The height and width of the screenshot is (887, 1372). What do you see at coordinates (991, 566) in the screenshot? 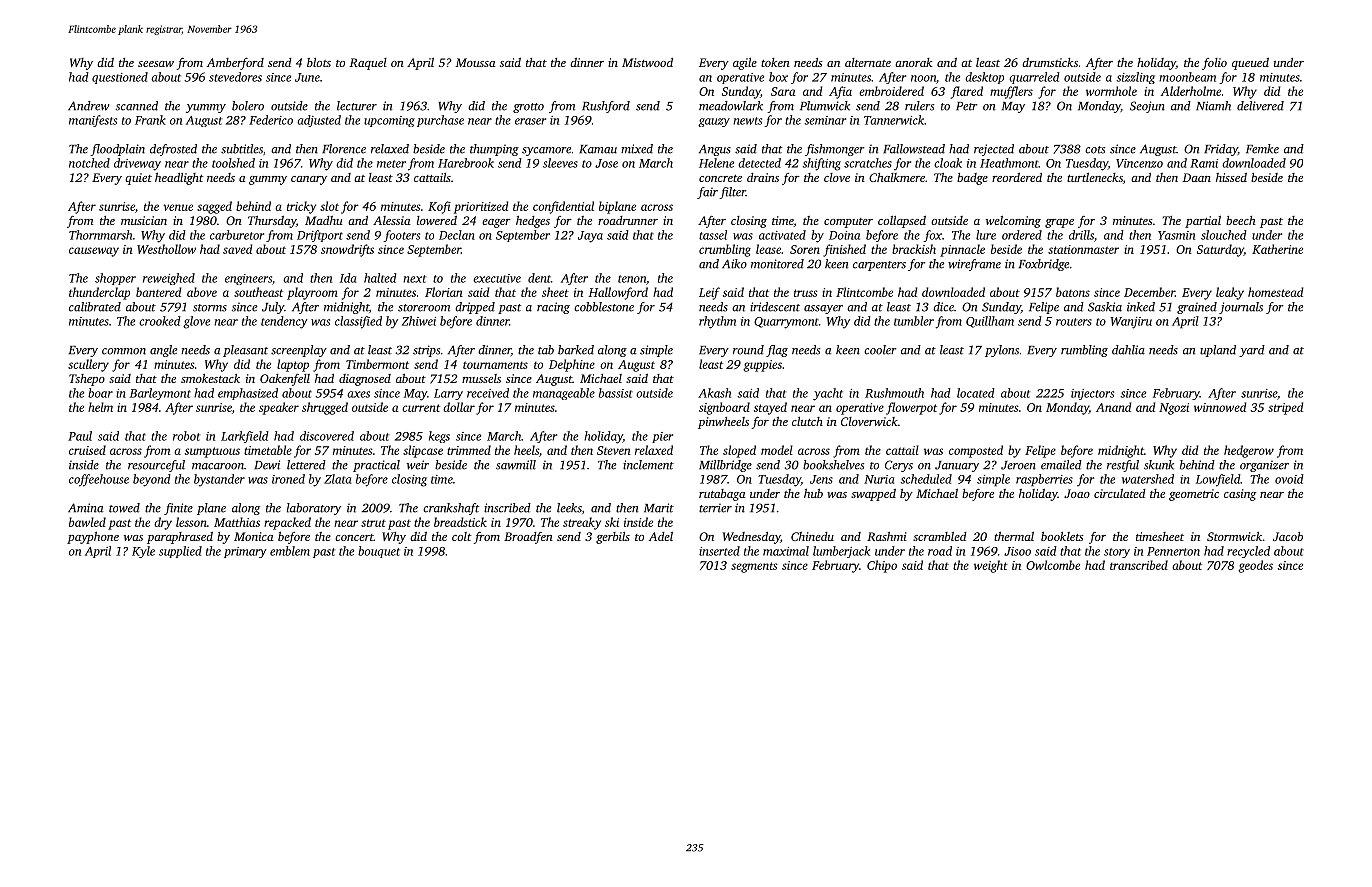
I see `weight` at bounding box center [991, 566].
